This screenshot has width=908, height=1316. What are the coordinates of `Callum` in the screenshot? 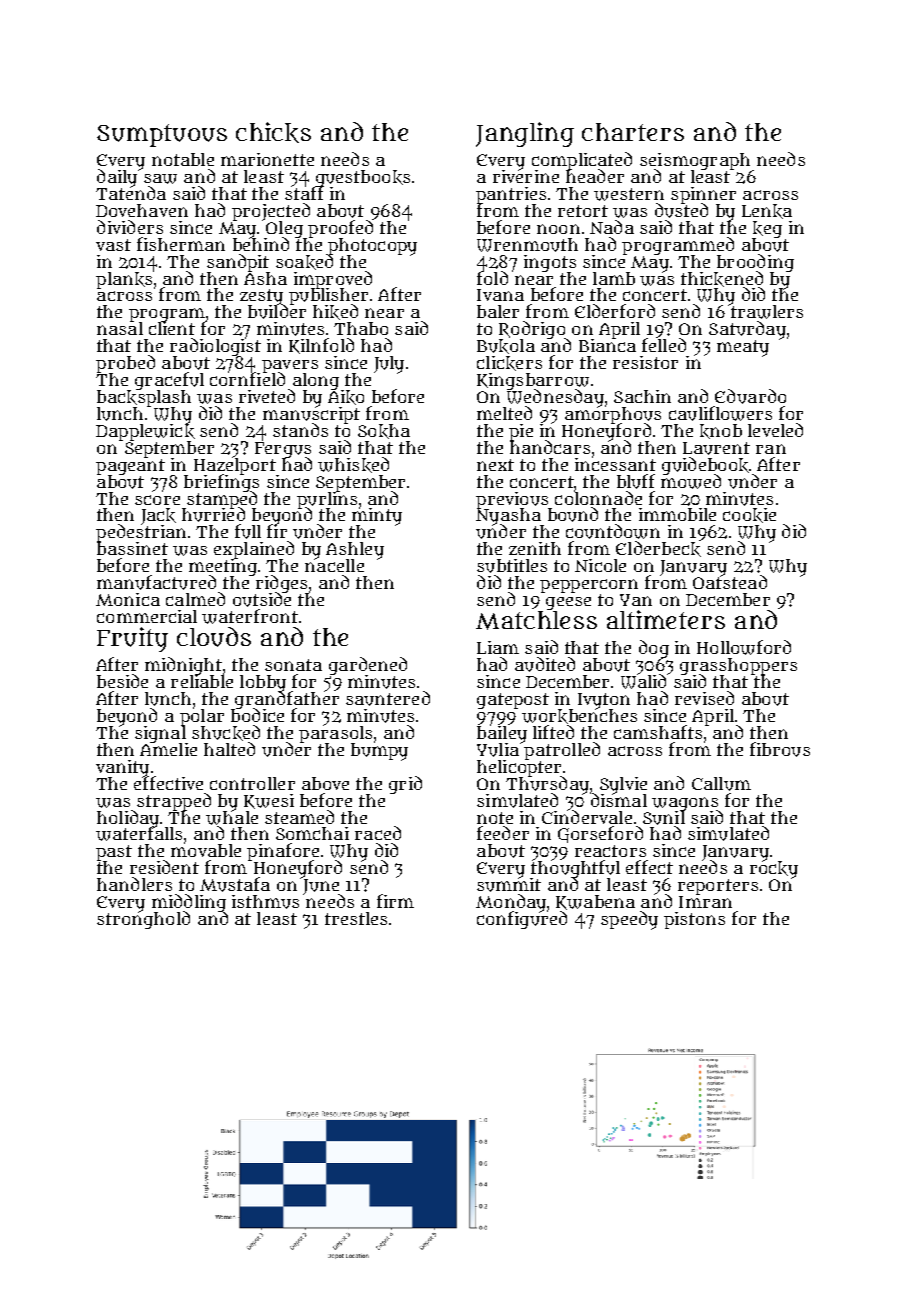 It's located at (721, 784).
